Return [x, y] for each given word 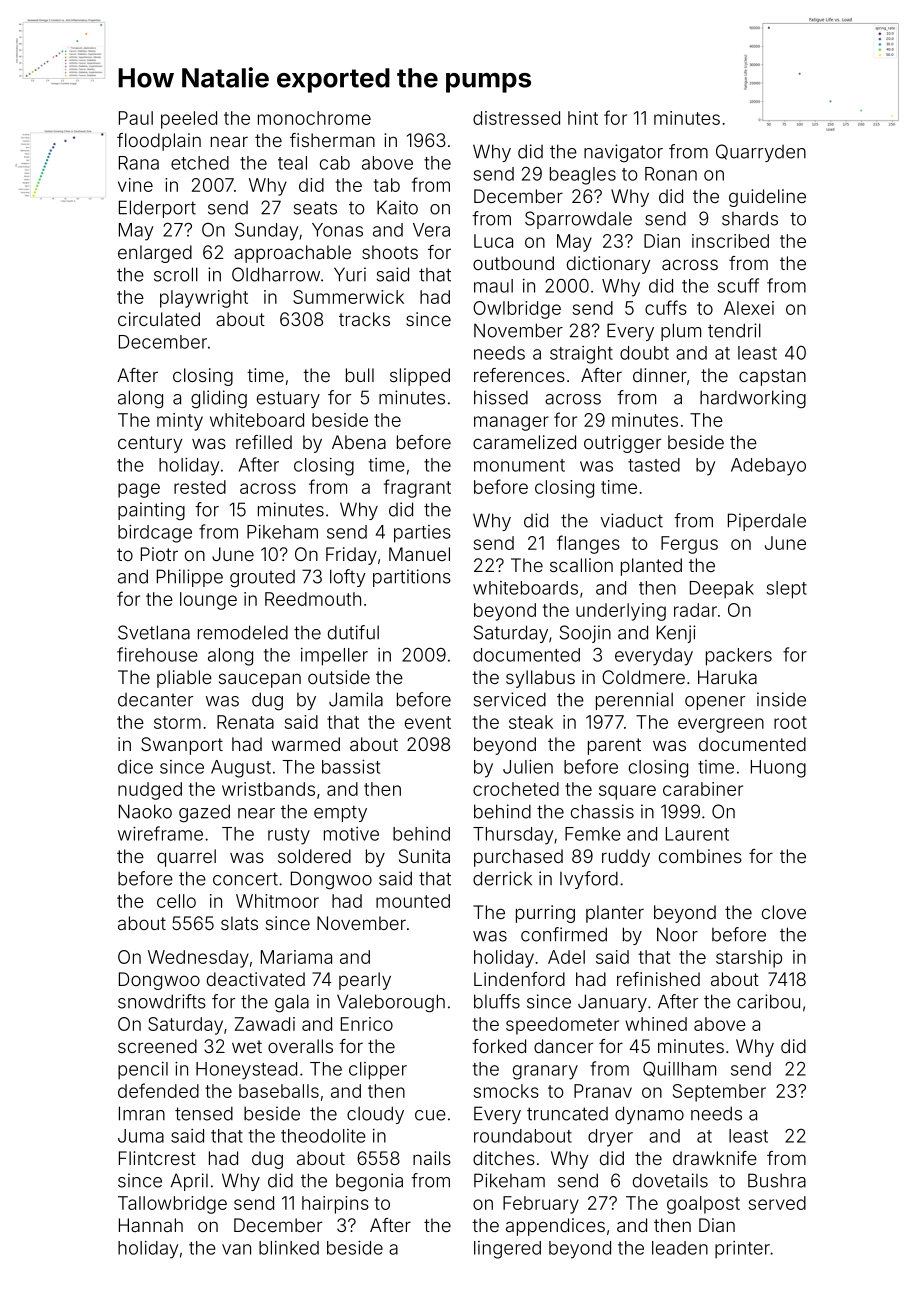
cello [176, 901]
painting [151, 511]
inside [781, 699]
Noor [677, 934]
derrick [502, 878]
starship [749, 959]
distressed [516, 118]
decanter [155, 700]
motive [351, 834]
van [236, 1249]
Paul [136, 118]
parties [422, 534]
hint [583, 118]
